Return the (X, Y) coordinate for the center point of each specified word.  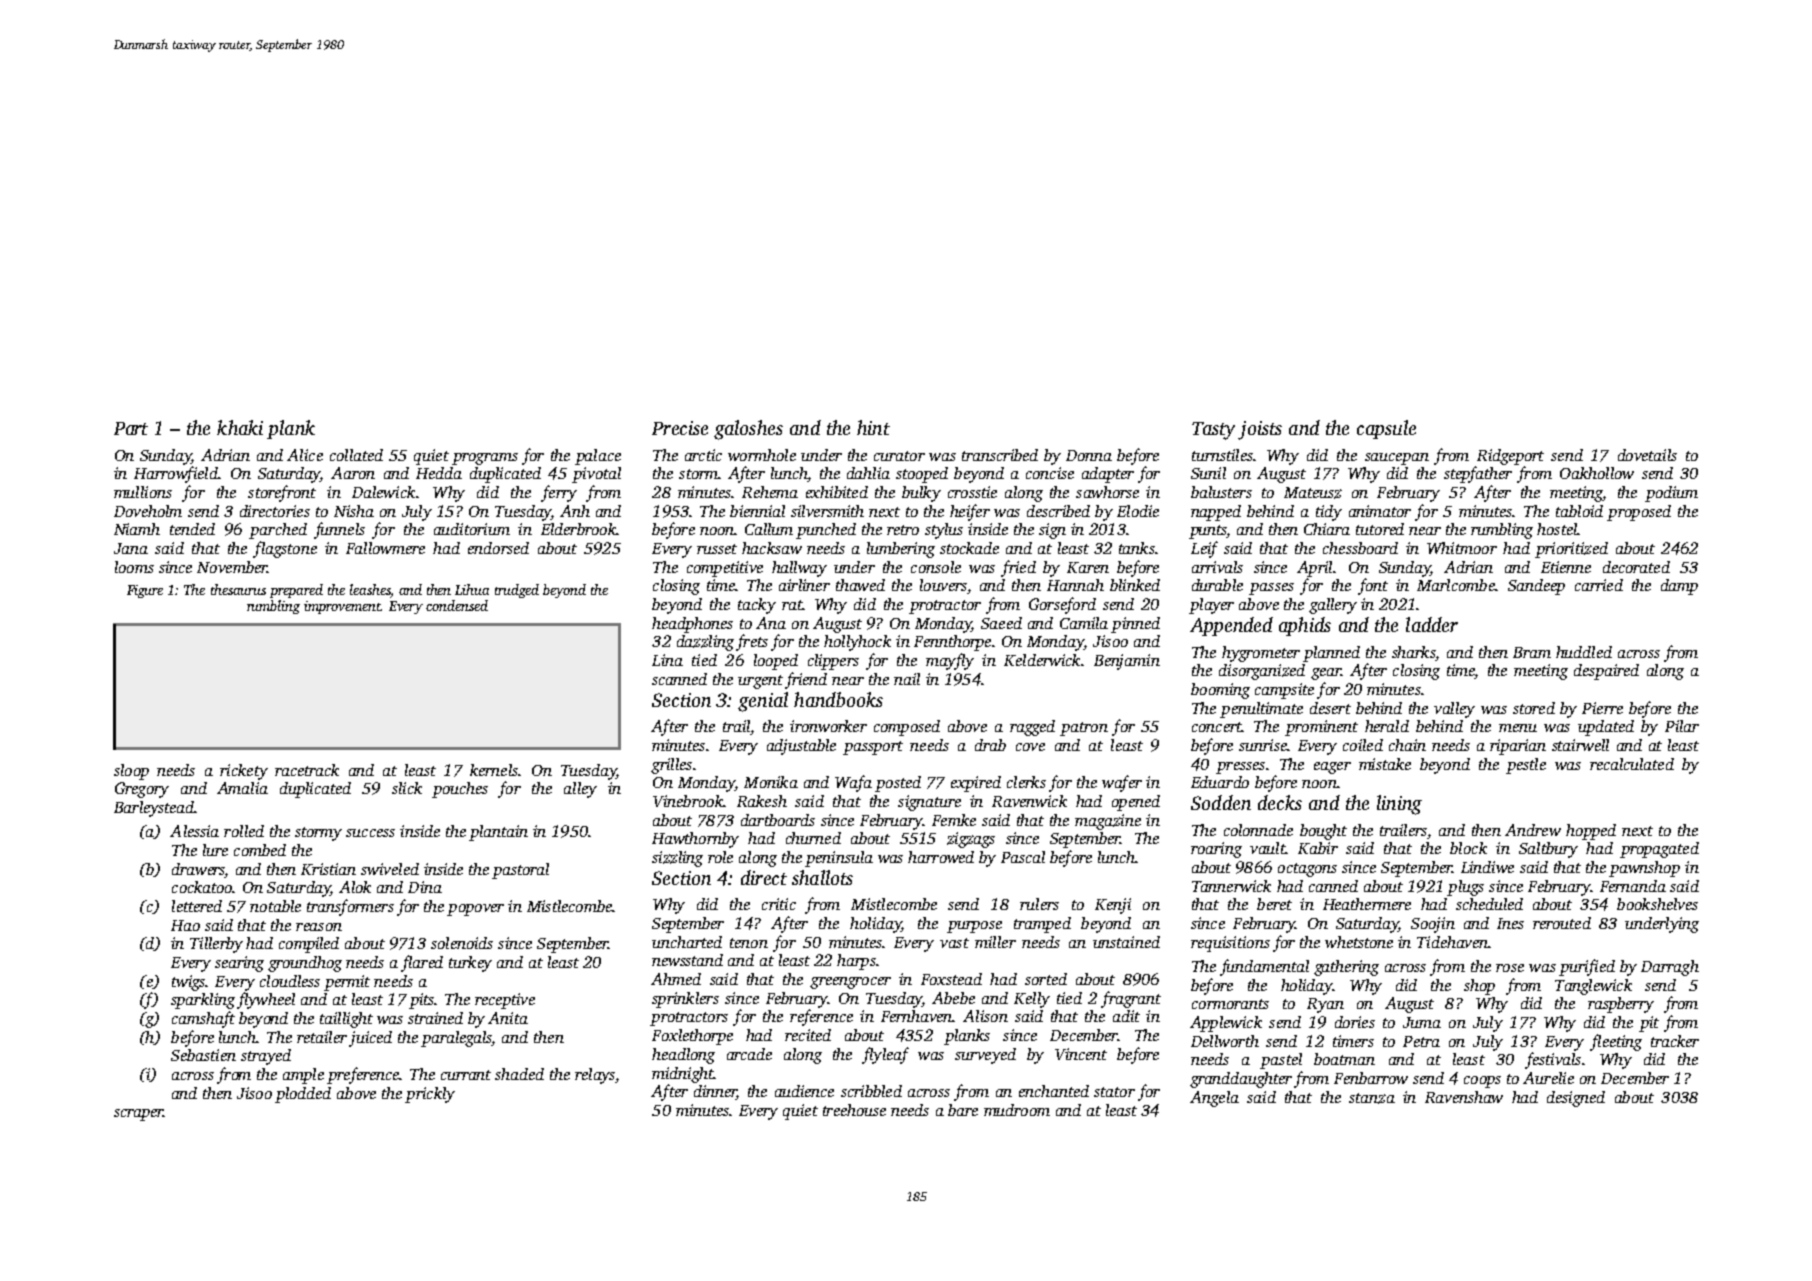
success (370, 833)
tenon (749, 943)
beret (1274, 904)
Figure (145, 591)
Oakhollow (1597, 473)
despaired (1606, 672)
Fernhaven (917, 1016)
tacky (757, 606)
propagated (1659, 850)
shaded (519, 1074)
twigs (189, 983)
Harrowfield (176, 474)
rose (1510, 968)
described (1058, 511)
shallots (822, 877)
